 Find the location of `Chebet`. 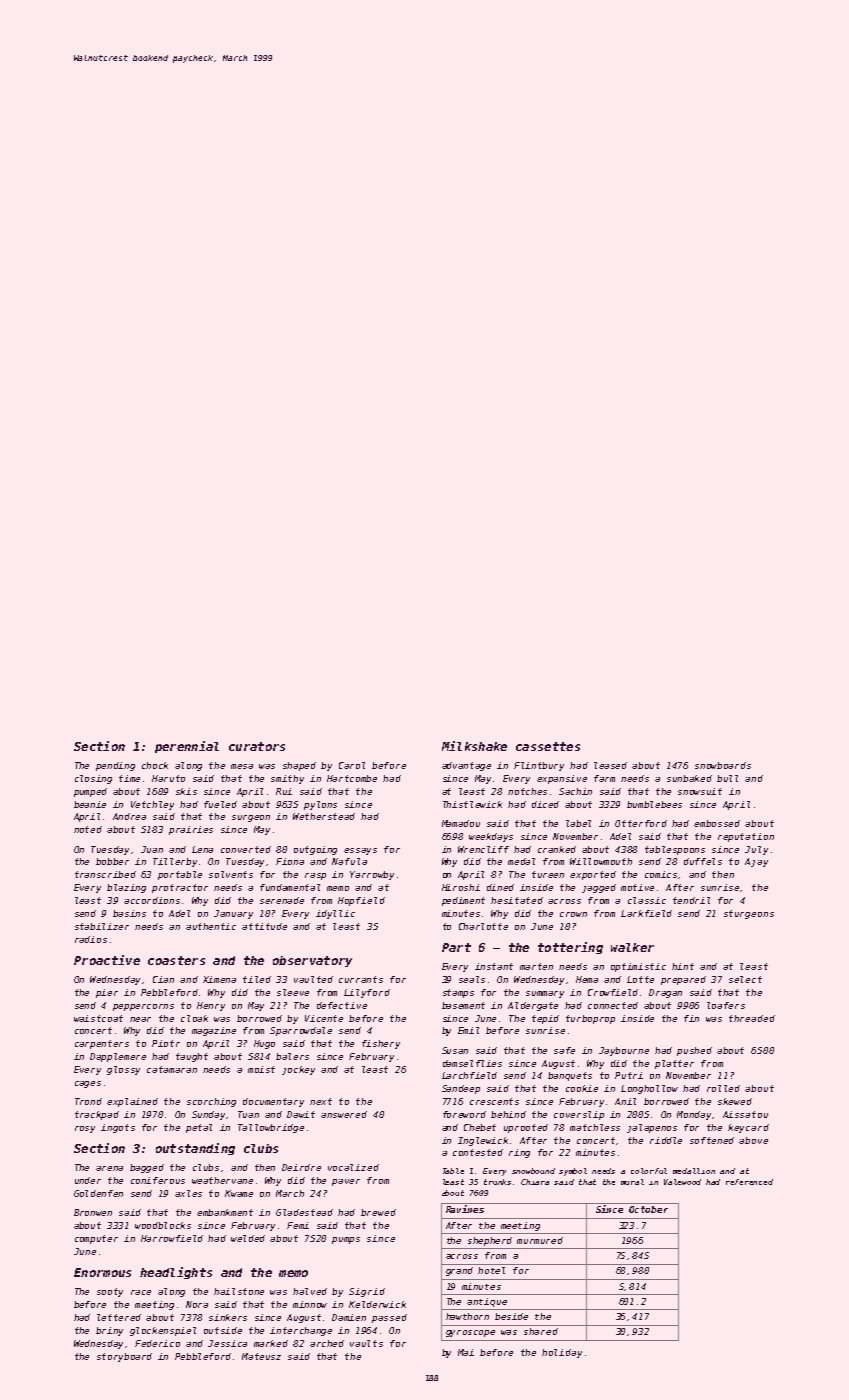

Chebet is located at coordinates (480, 1127).
